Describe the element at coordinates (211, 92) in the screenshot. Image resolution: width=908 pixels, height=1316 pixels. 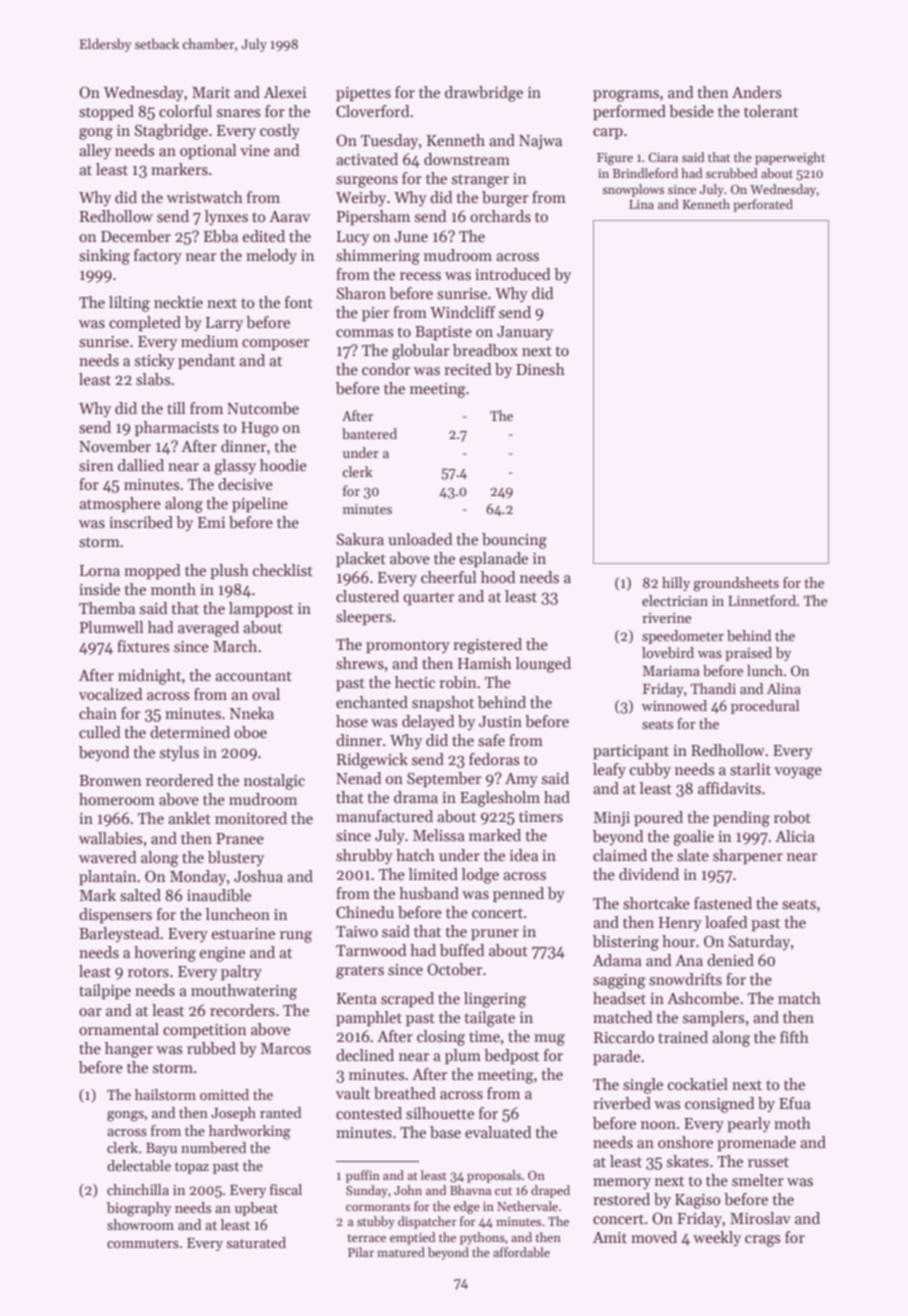
I see `Marit` at that location.
